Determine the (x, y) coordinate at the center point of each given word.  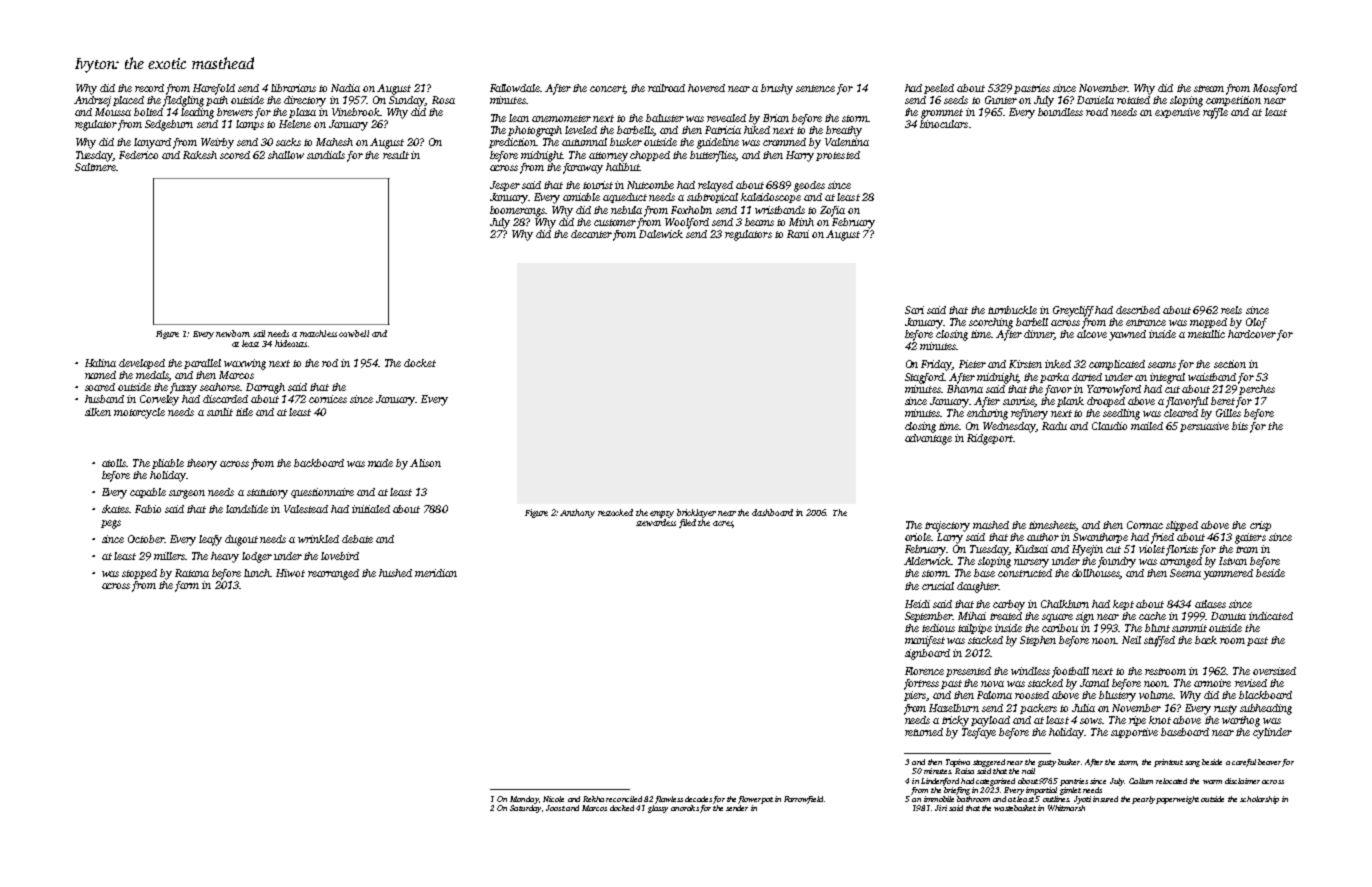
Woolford (687, 223)
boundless (1060, 112)
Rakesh (200, 155)
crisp (1260, 526)
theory (202, 464)
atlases (1210, 604)
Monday (524, 800)
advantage (928, 439)
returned (924, 732)
